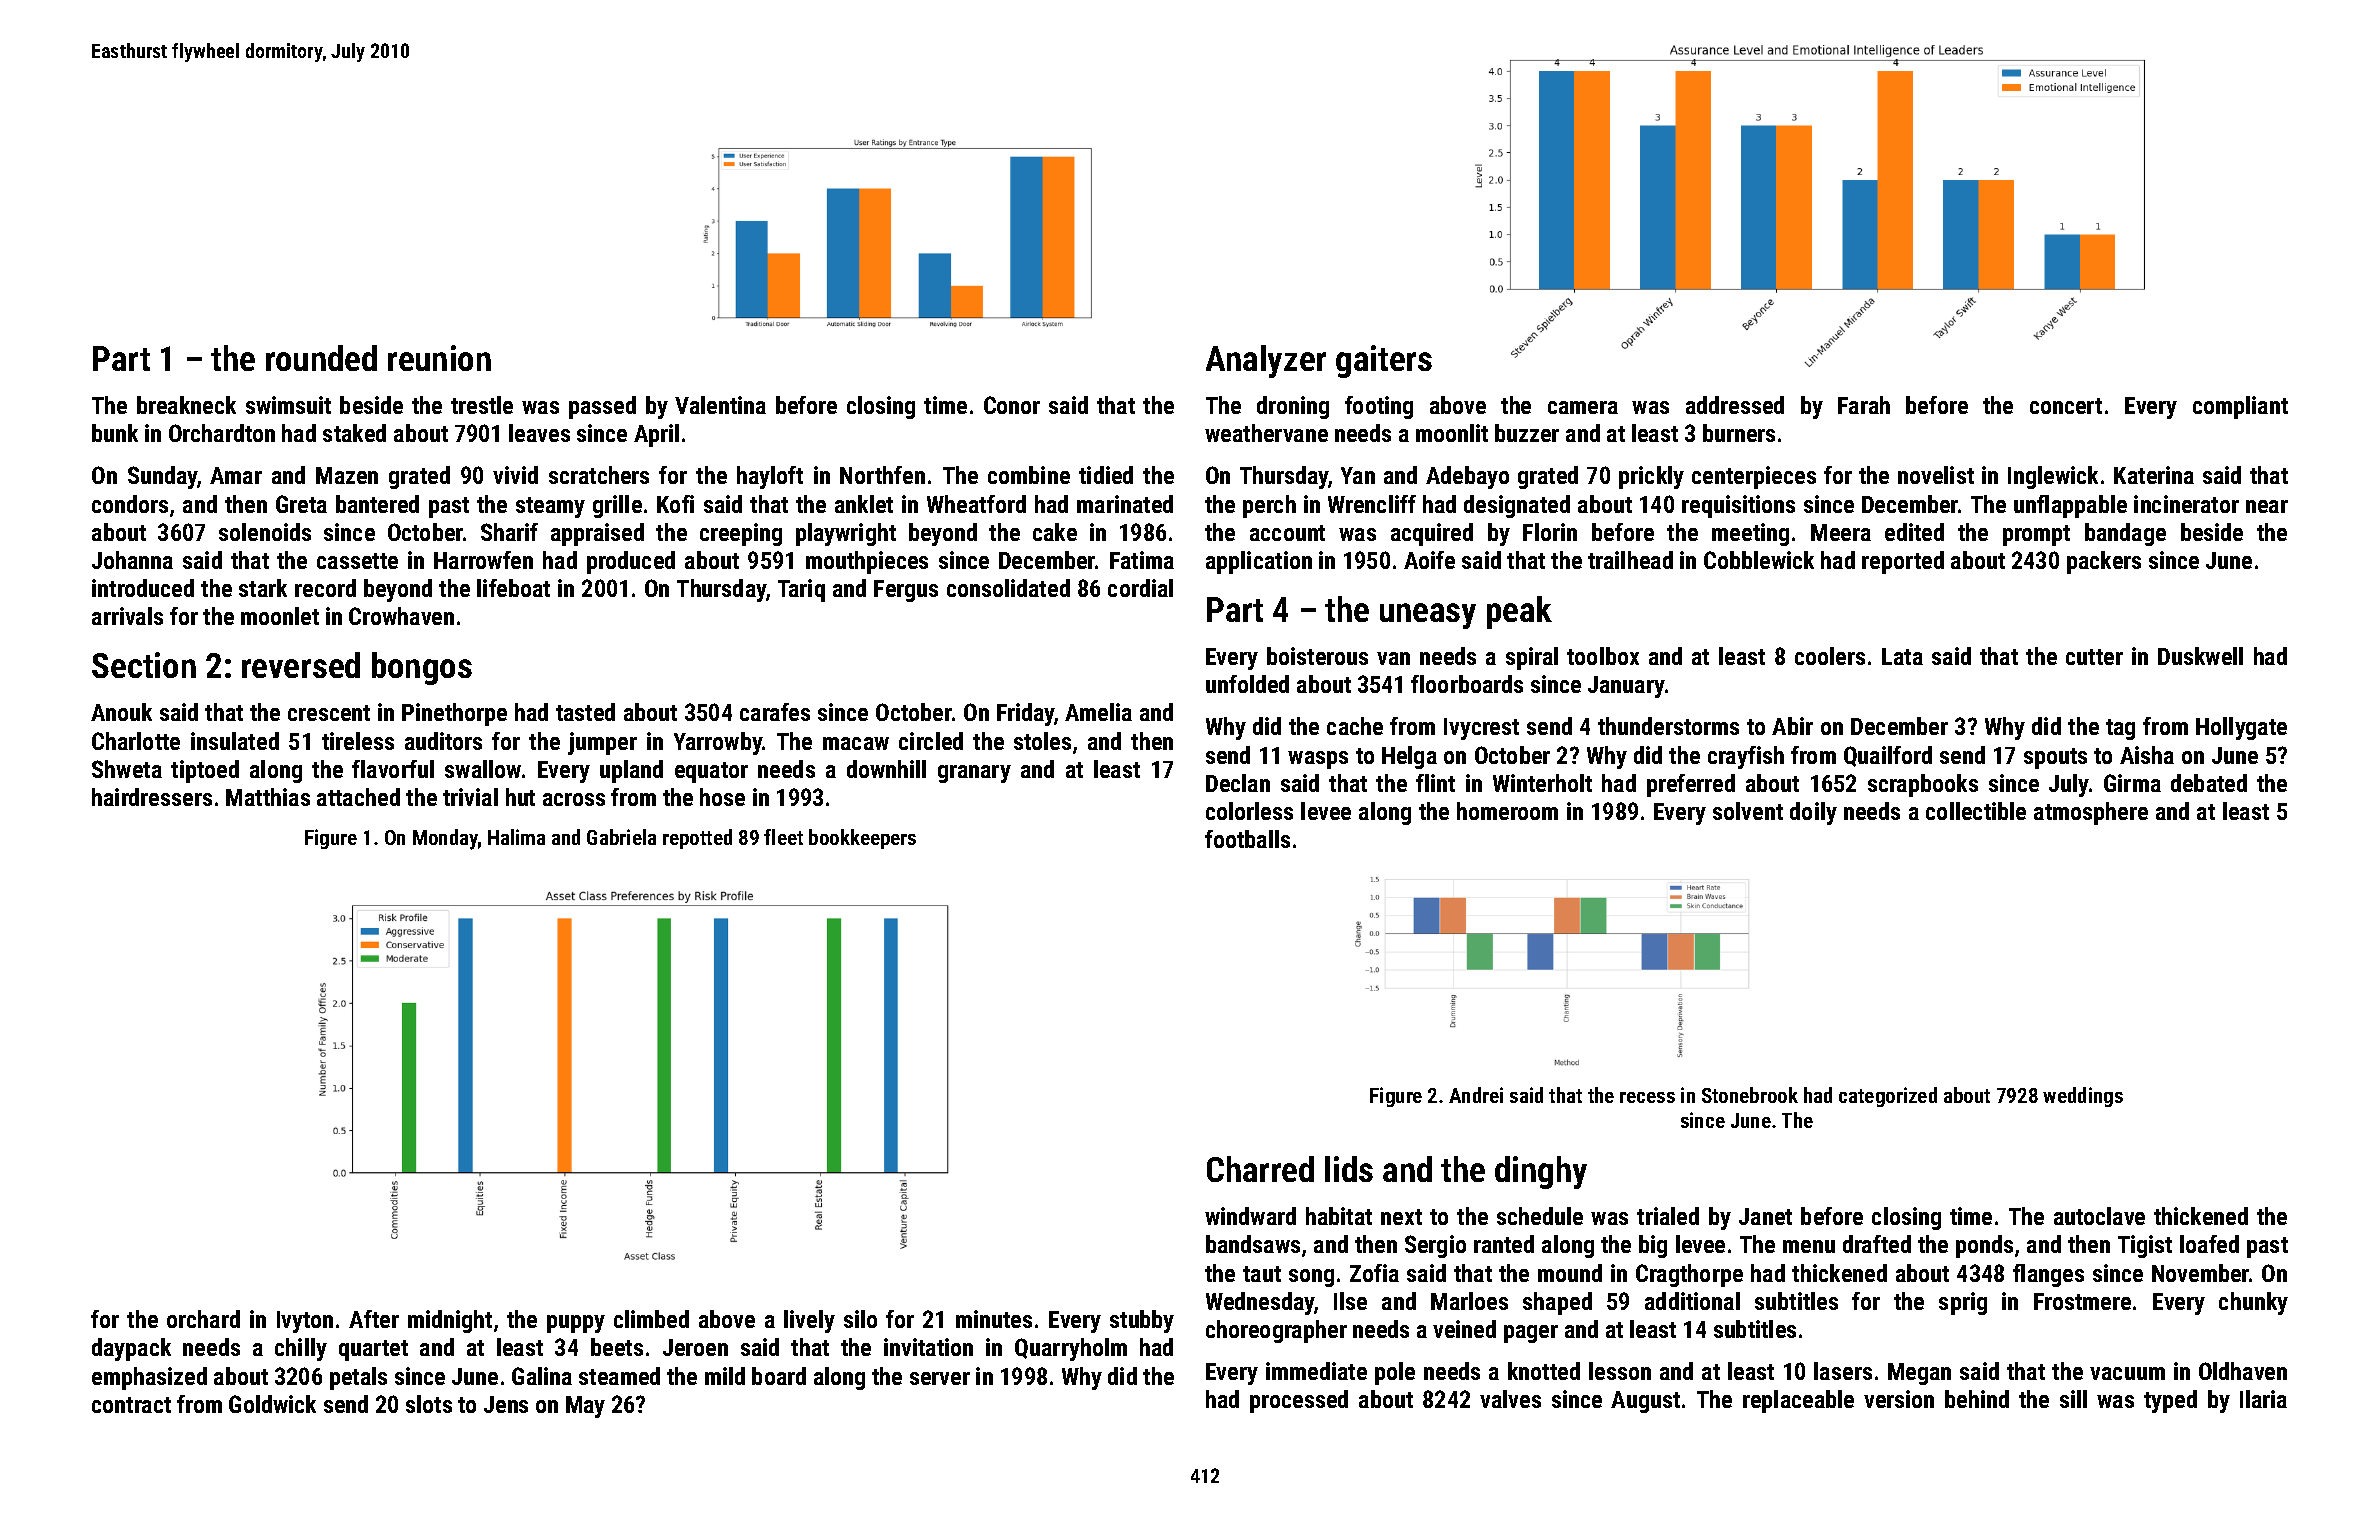 The width and height of the page is (2380, 1540). I want to click on Halima, so click(516, 837).
